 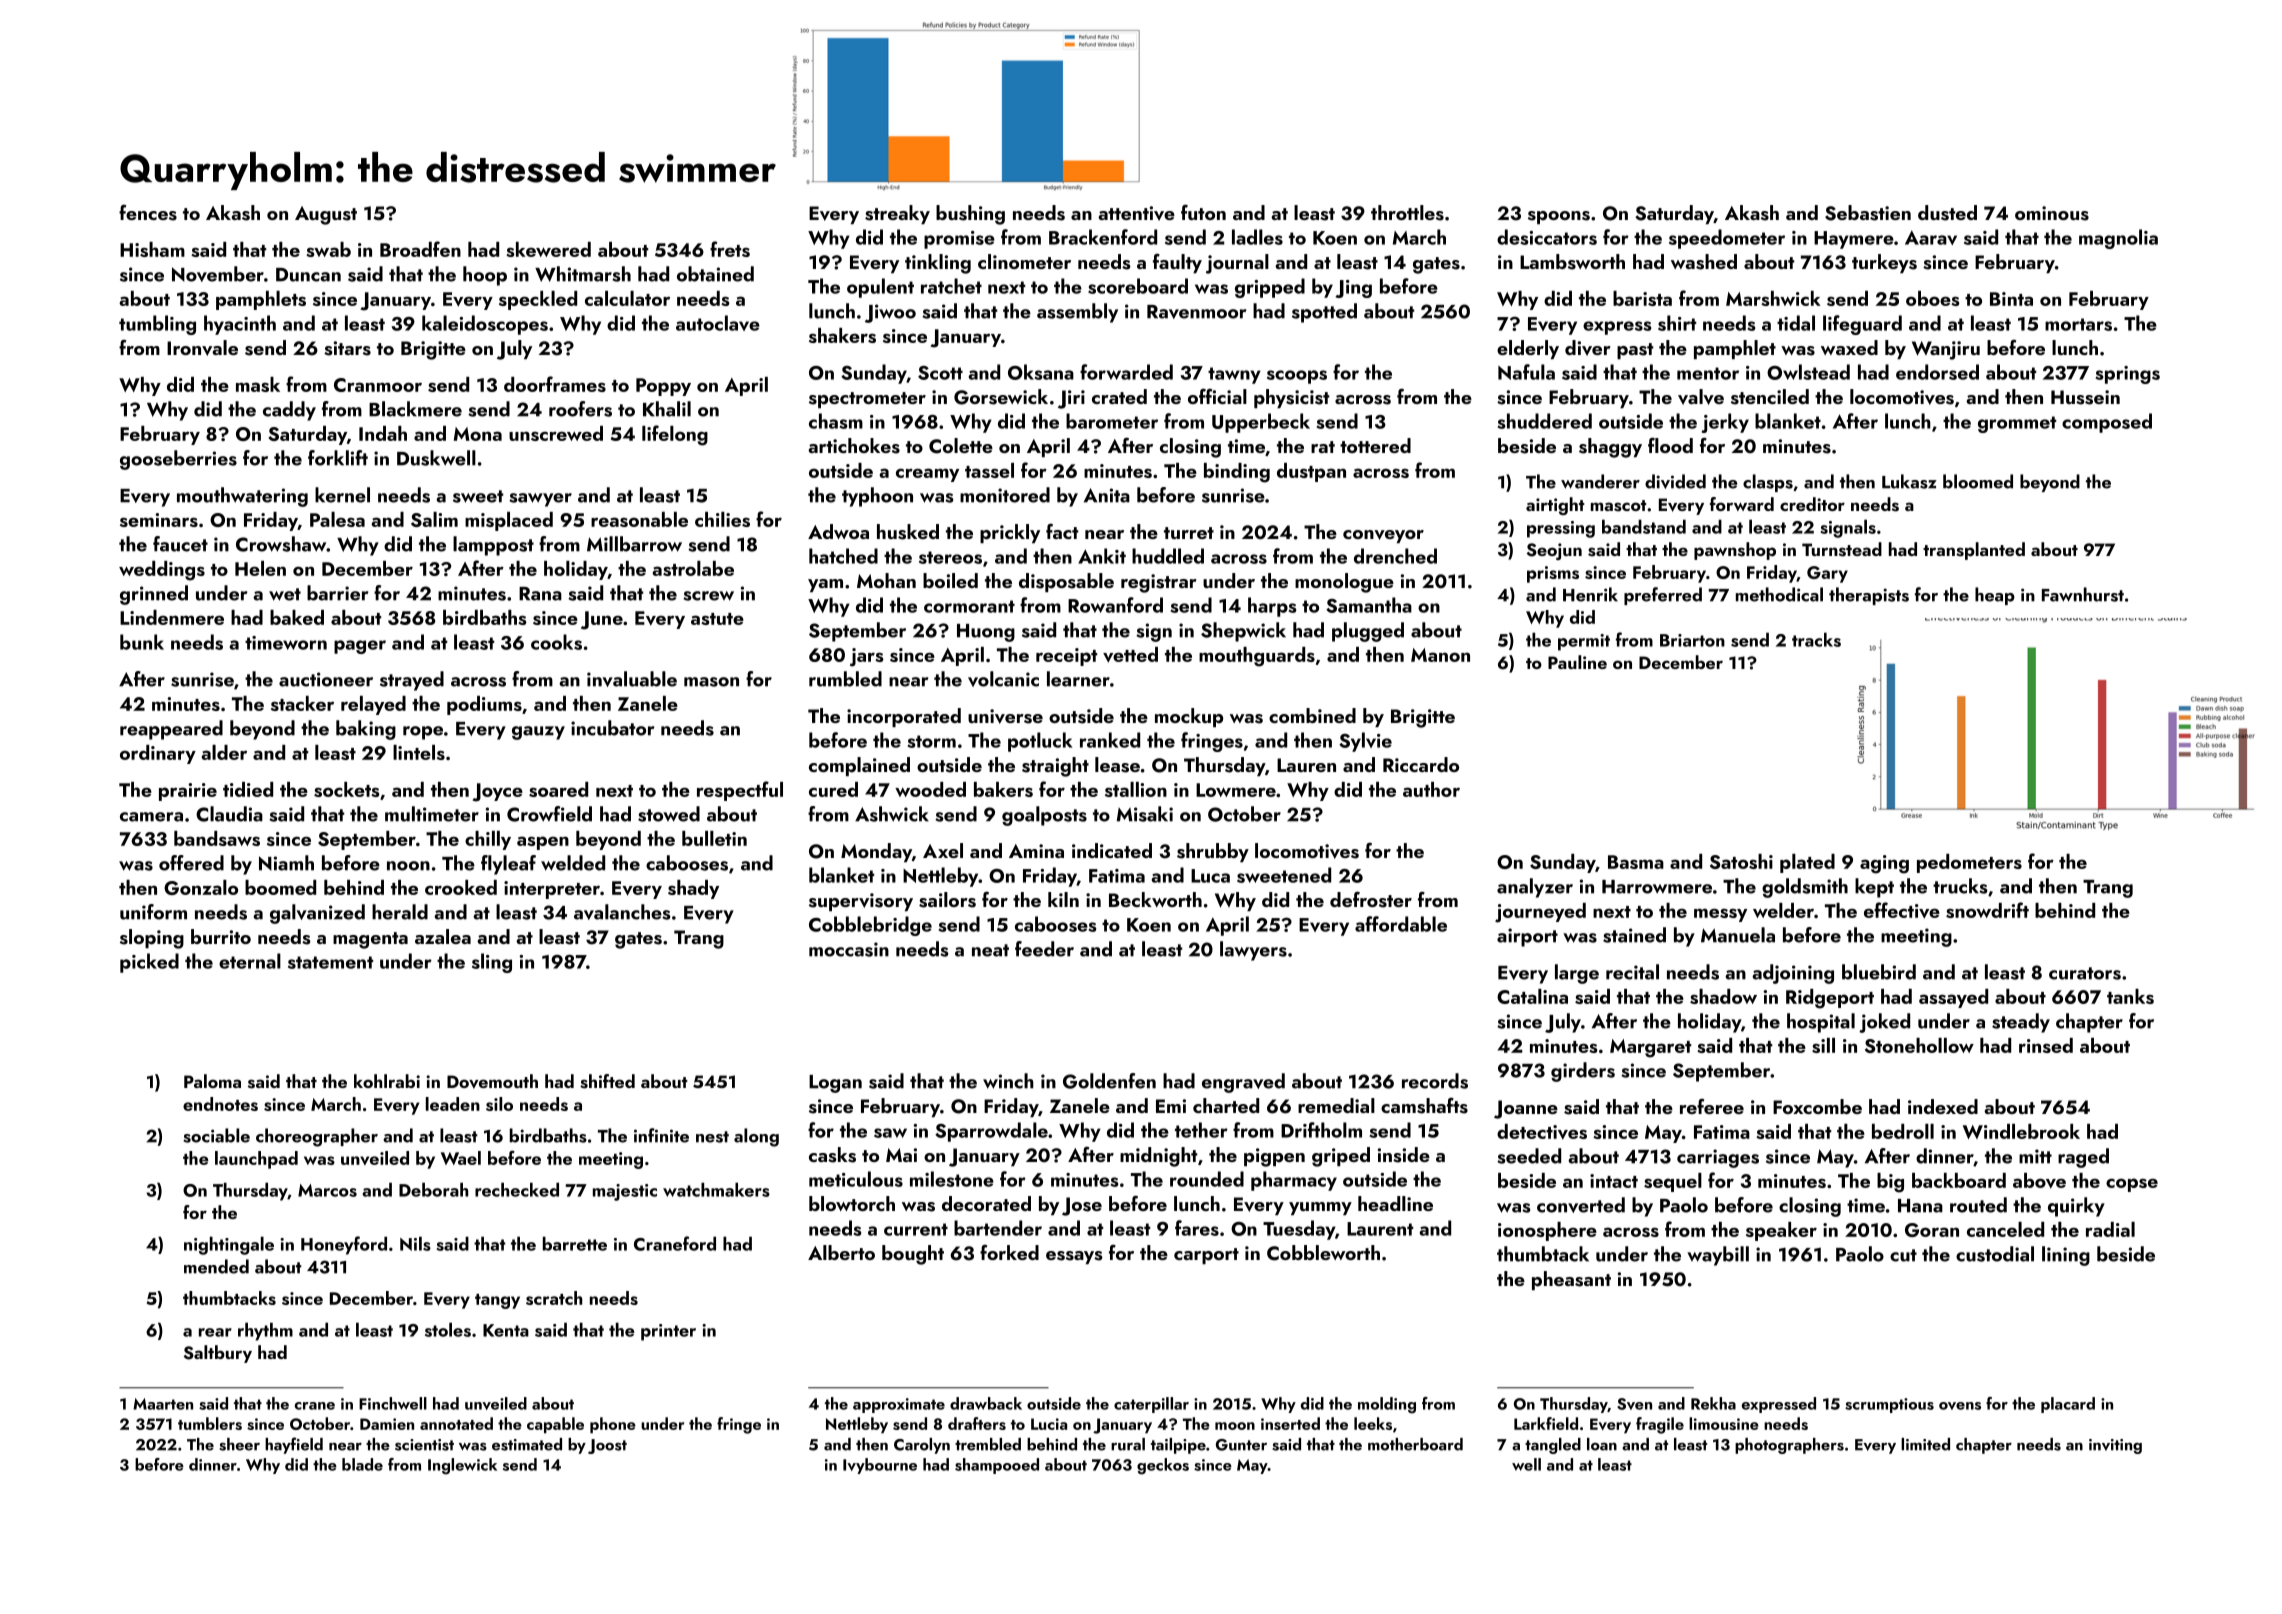 I want to click on dusted, so click(x=1947, y=213).
